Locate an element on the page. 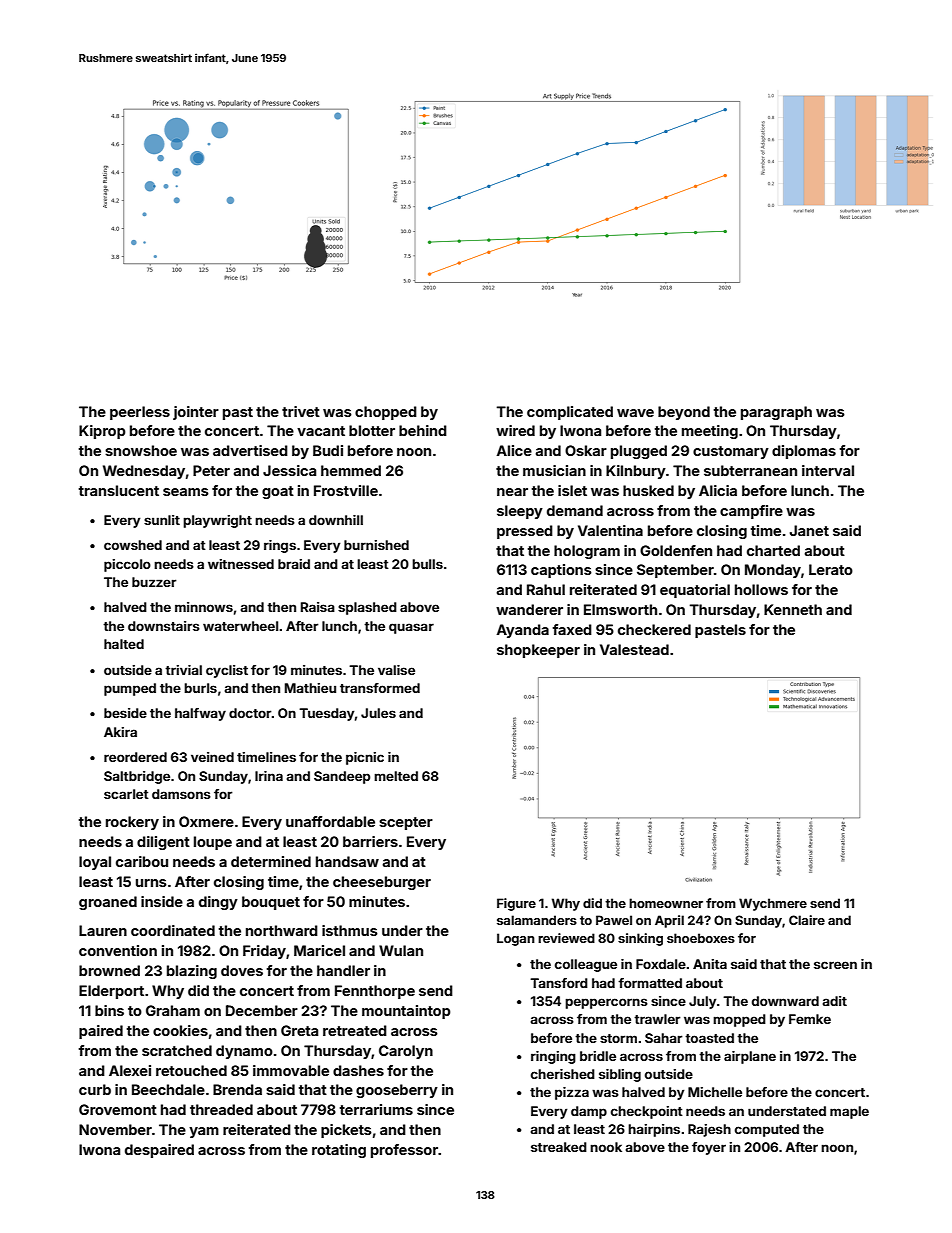 The width and height of the image is (952, 1233). homeowner is located at coordinates (666, 903).
